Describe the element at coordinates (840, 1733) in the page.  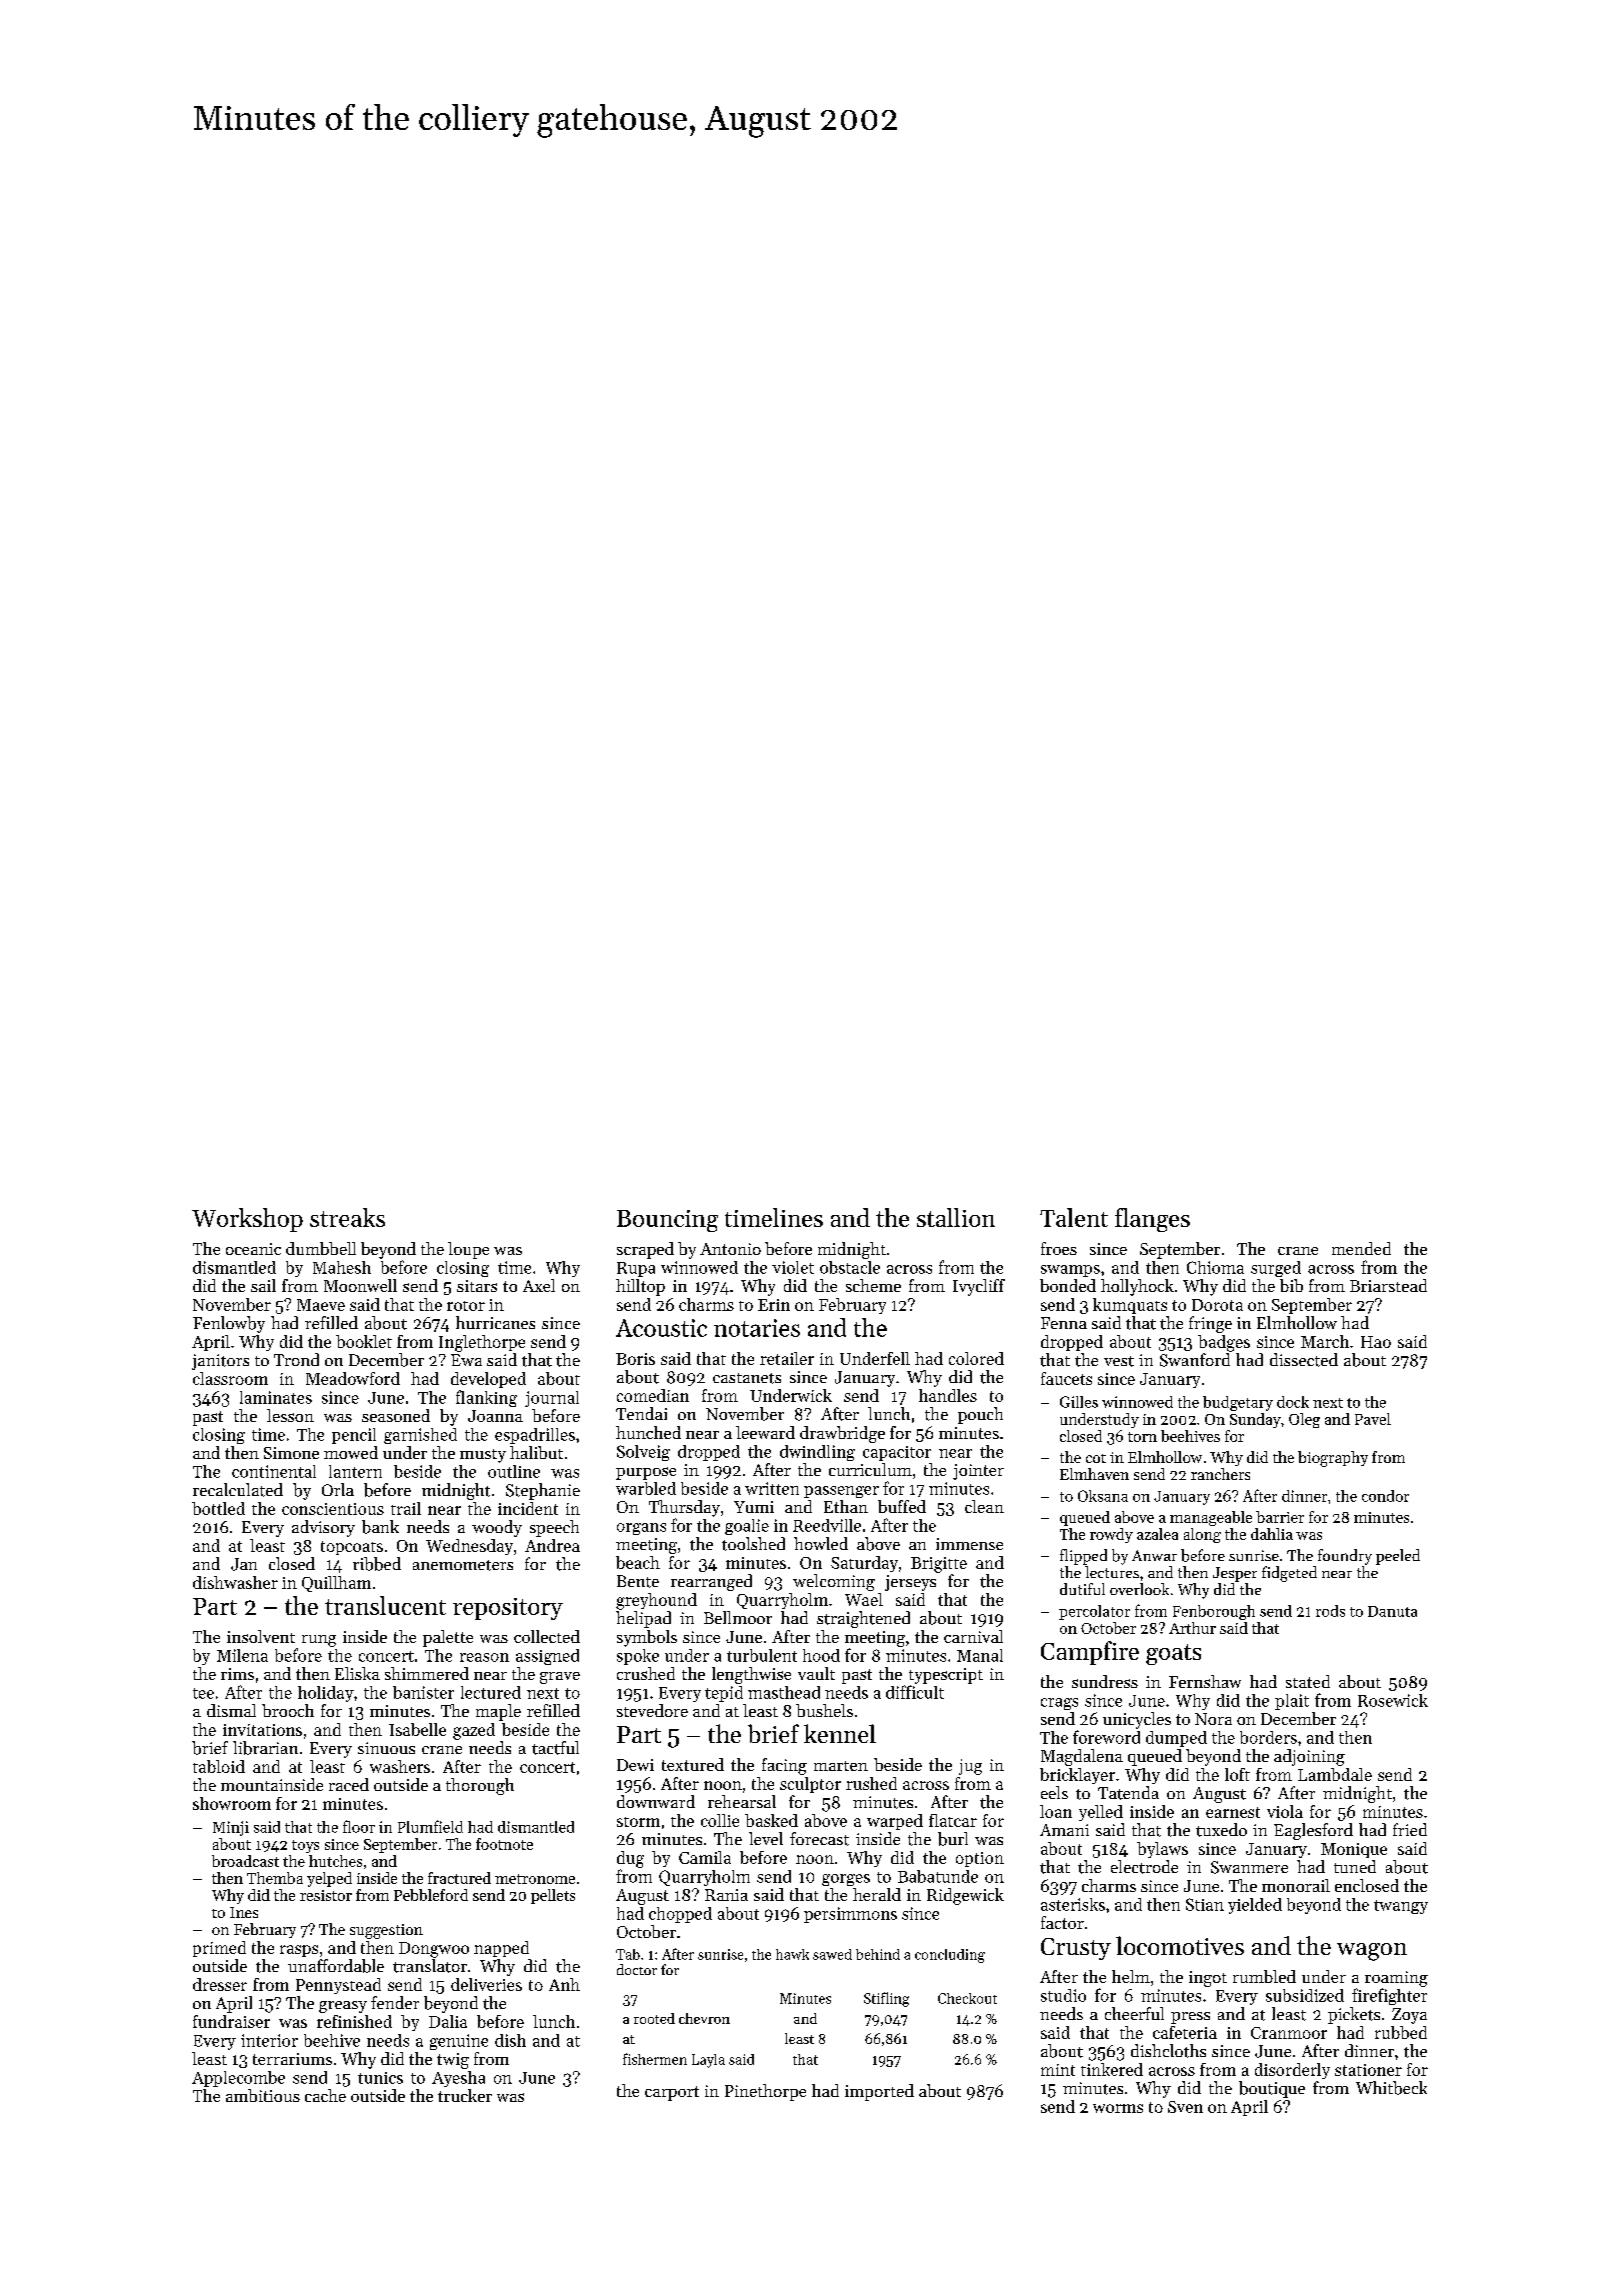
I see `kennel` at that location.
